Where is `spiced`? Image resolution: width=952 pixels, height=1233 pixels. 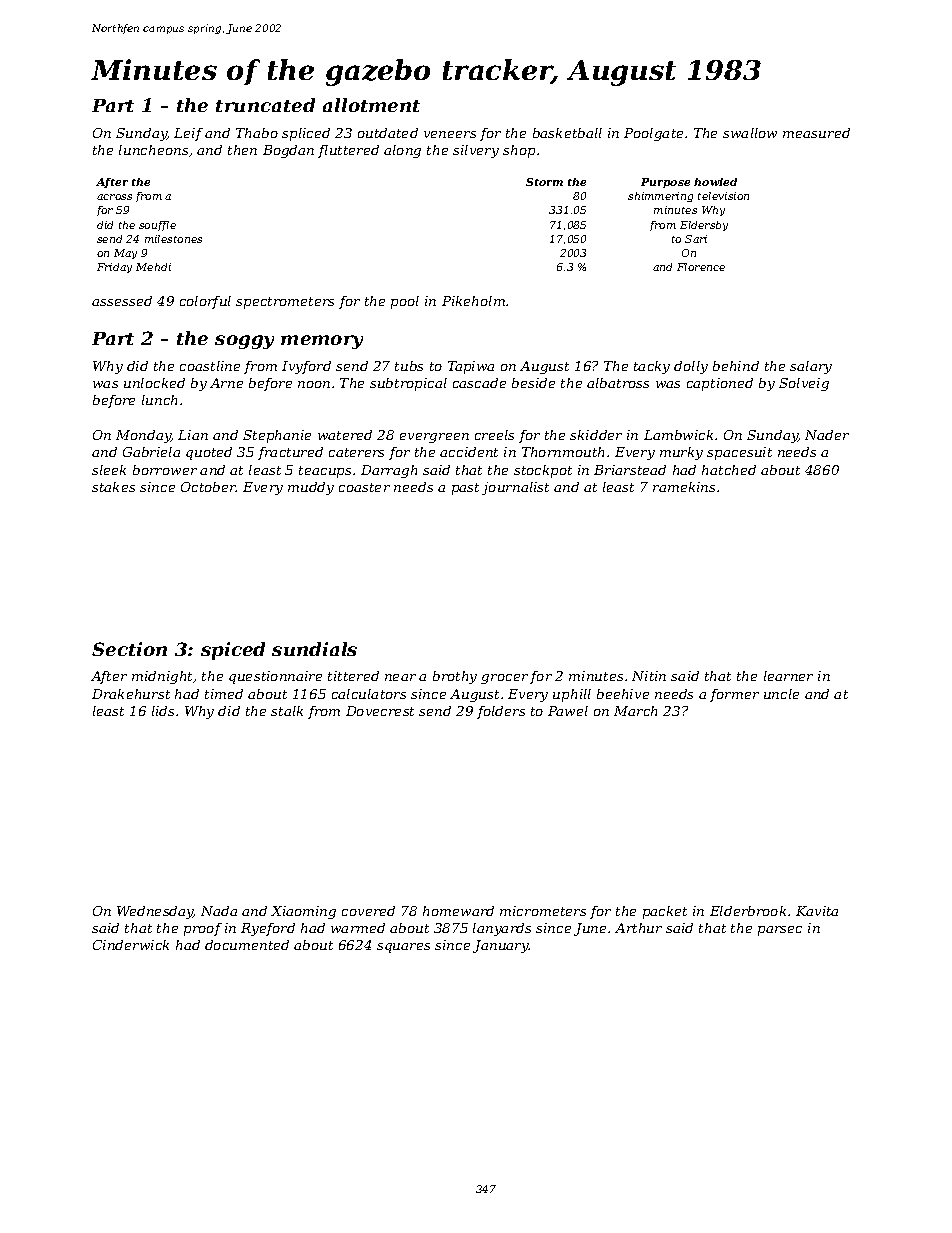 spiced is located at coordinates (233, 651).
